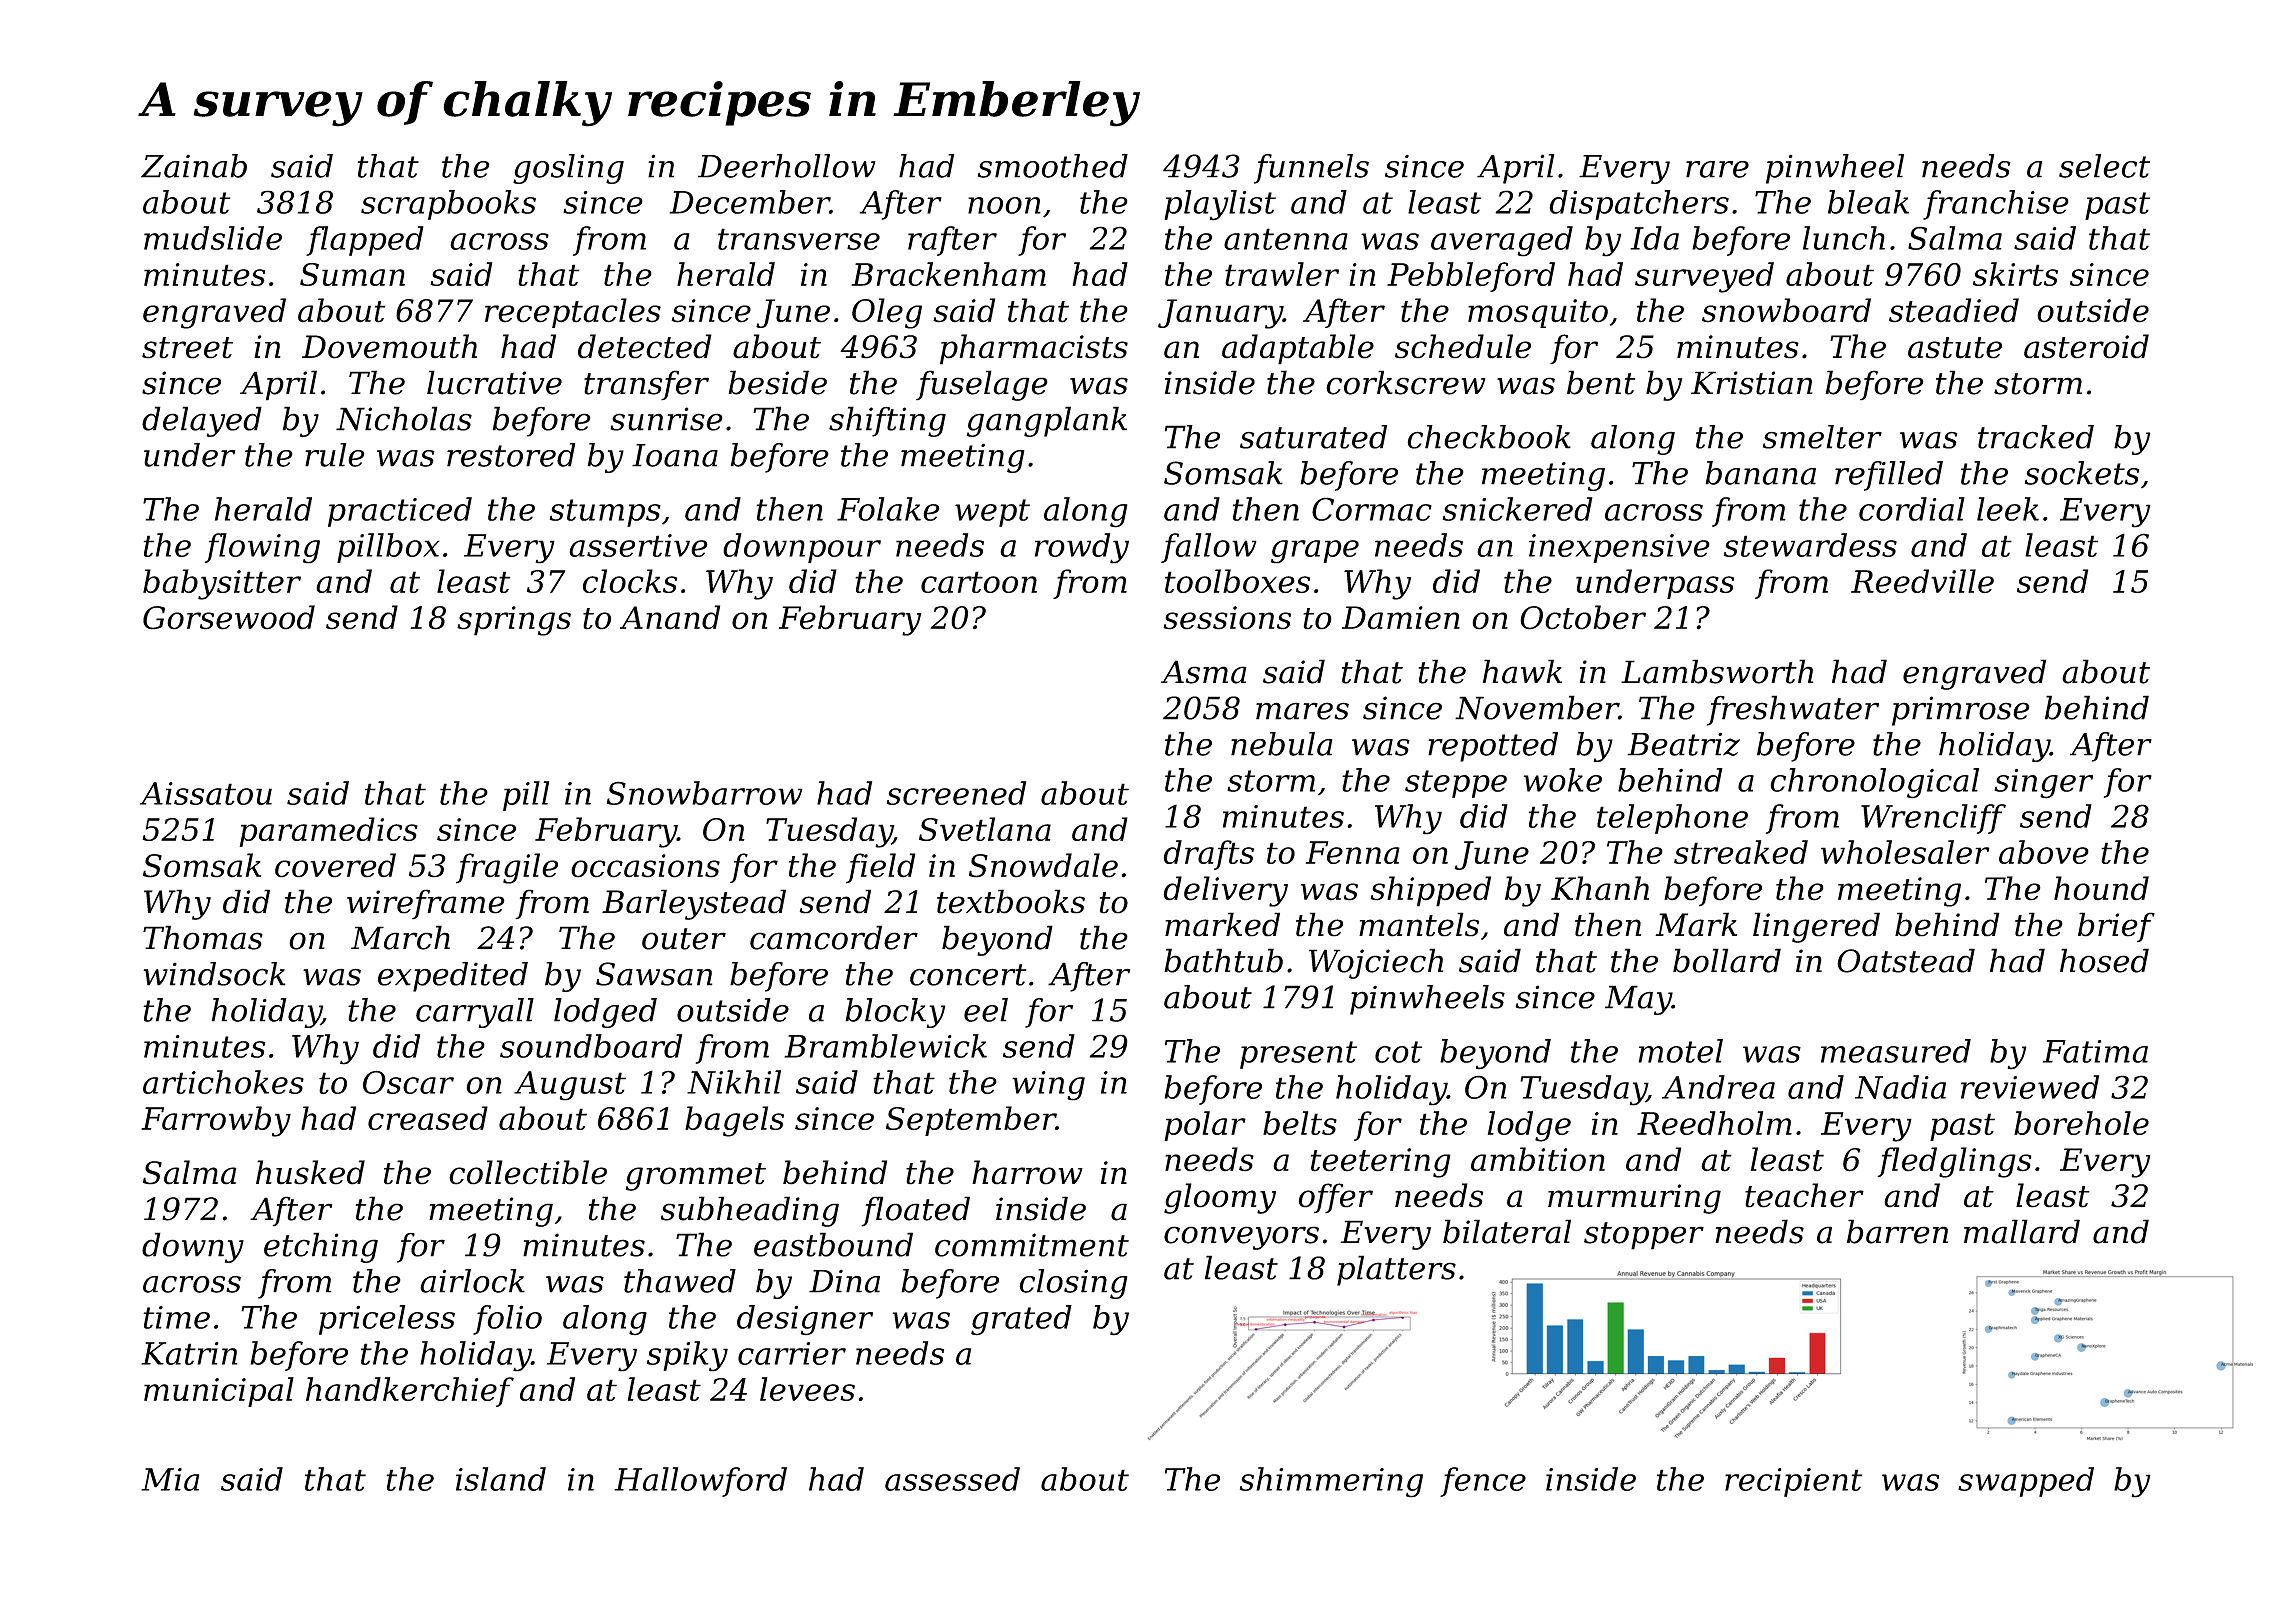  Describe the element at coordinates (1311, 169) in the image. I see `funnels` at that location.
